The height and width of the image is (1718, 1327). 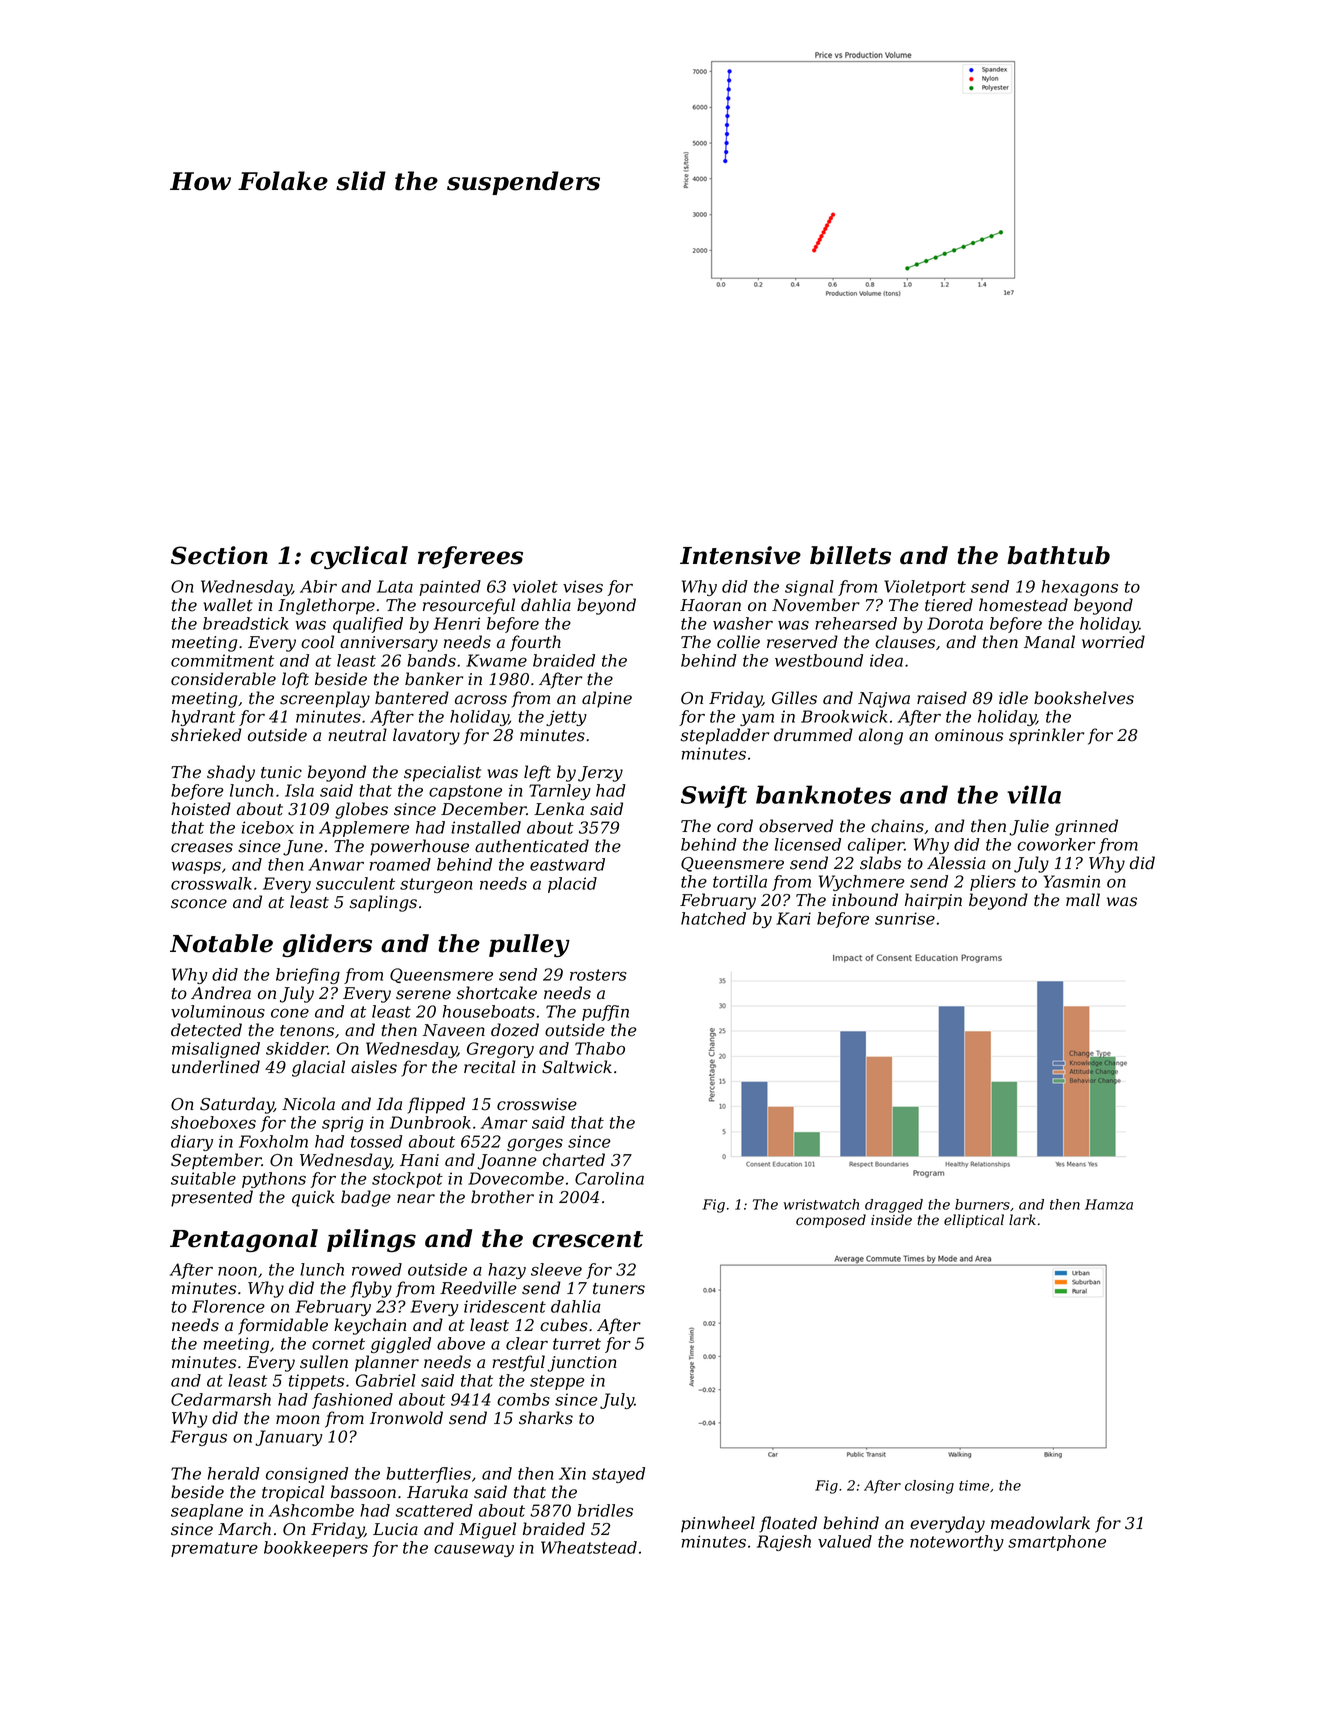 I want to click on caliper, so click(x=876, y=846).
